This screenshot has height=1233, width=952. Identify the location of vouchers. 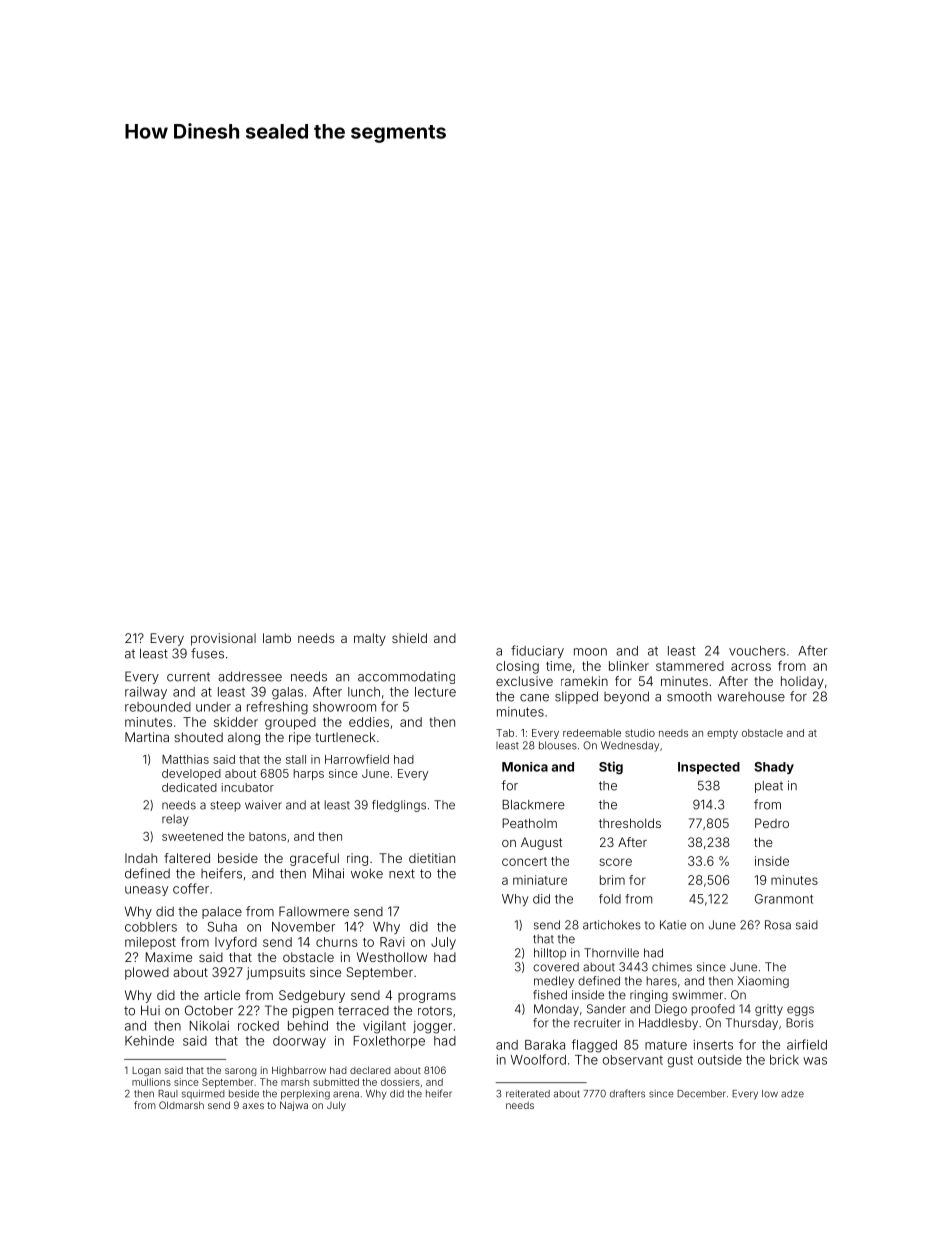
(757, 651).
